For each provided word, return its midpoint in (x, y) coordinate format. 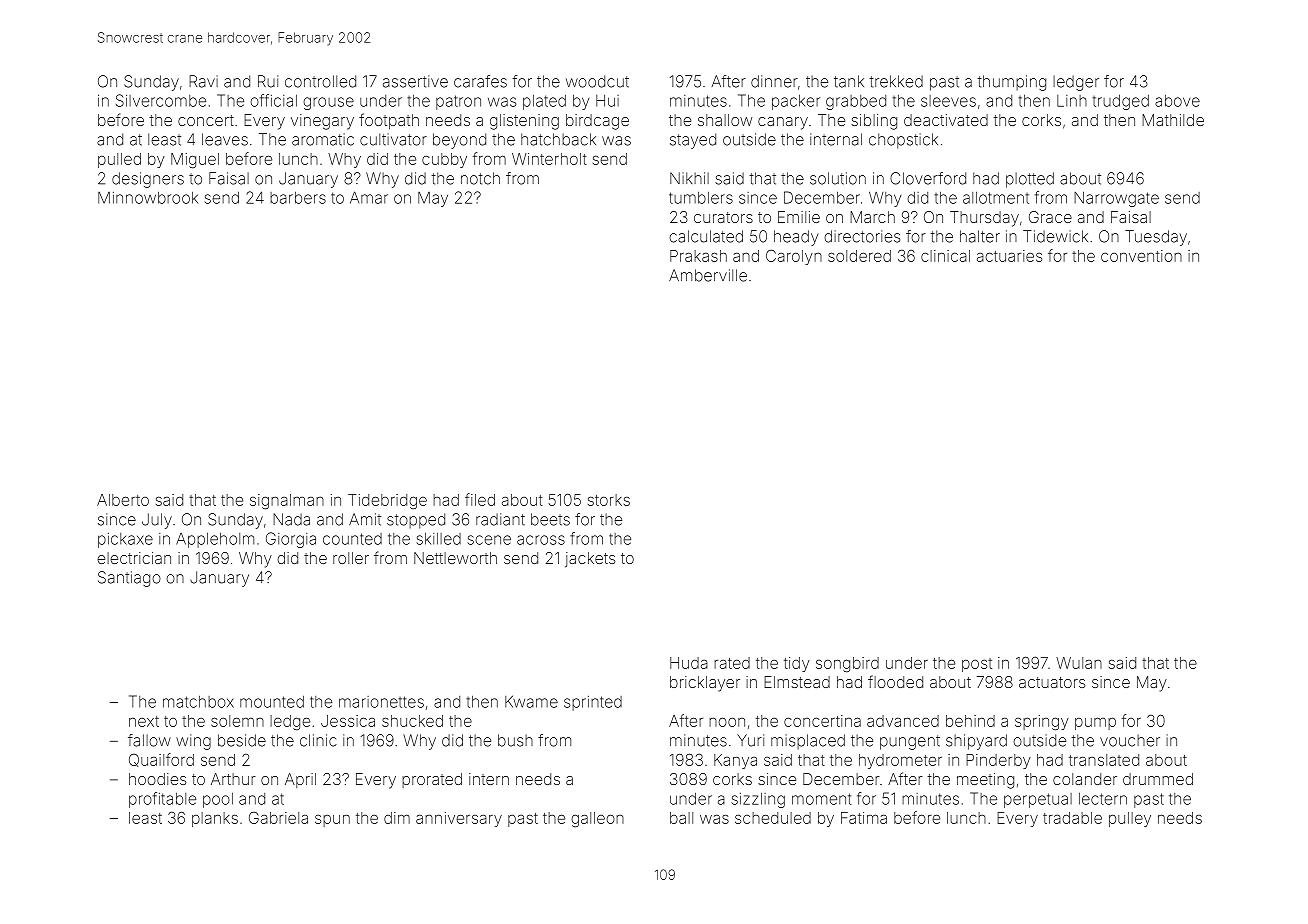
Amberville (708, 275)
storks (609, 500)
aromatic (323, 139)
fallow (149, 740)
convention (1141, 256)
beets (550, 519)
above (1177, 101)
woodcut (597, 81)
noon (727, 722)
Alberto (123, 500)
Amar (369, 197)
